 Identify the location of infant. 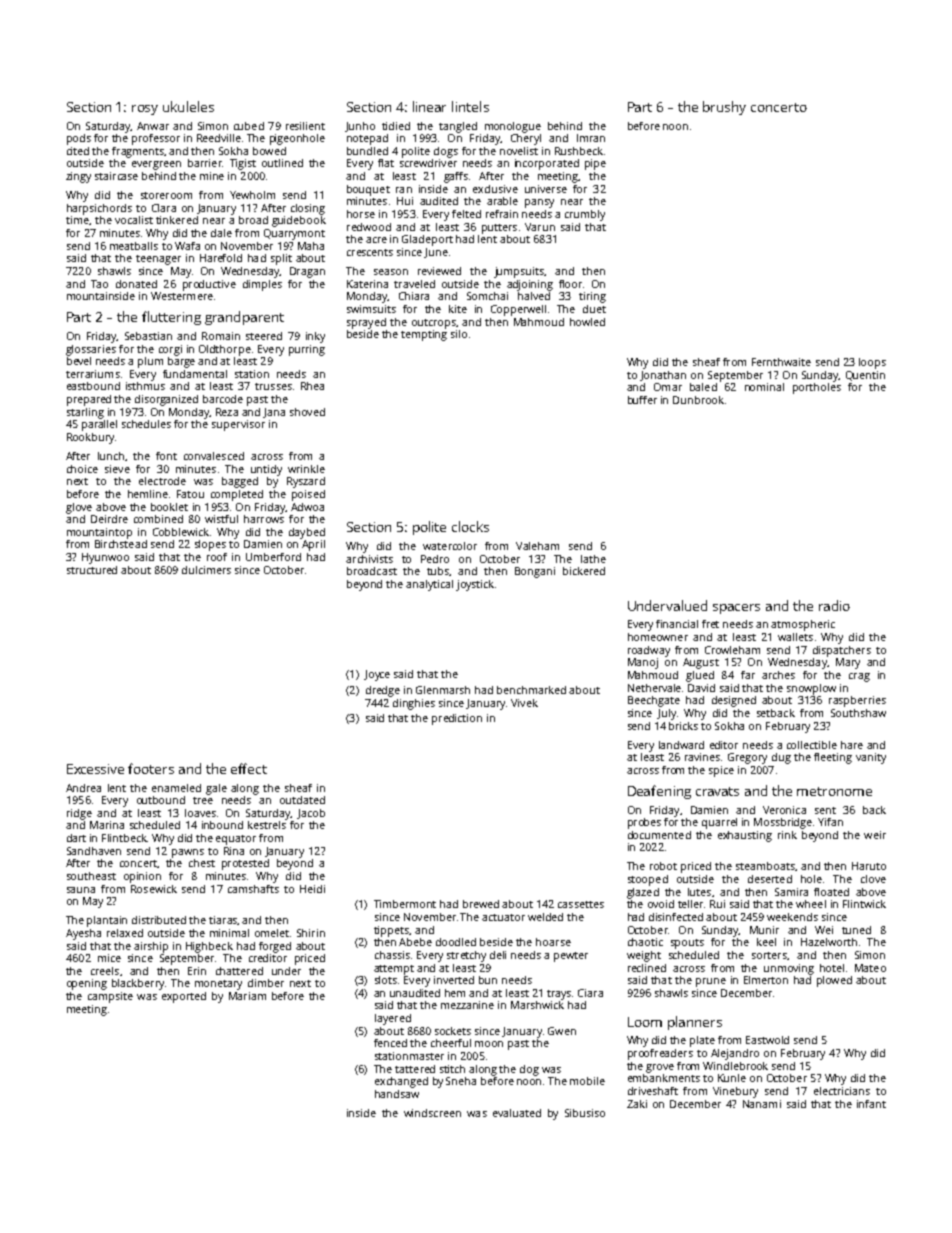
(871, 1104).
